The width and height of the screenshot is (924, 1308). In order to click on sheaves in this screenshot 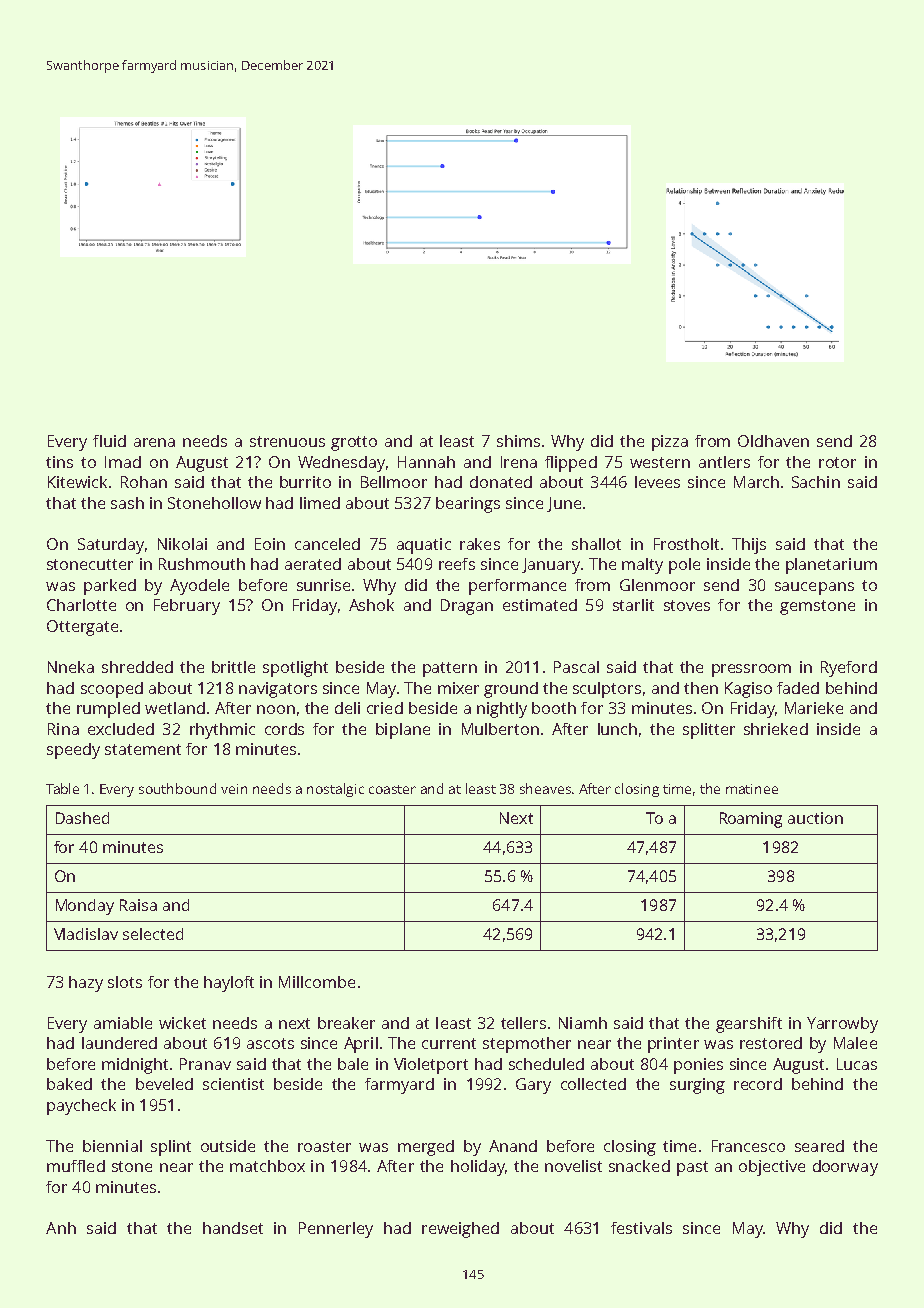, I will do `click(545, 788)`.
